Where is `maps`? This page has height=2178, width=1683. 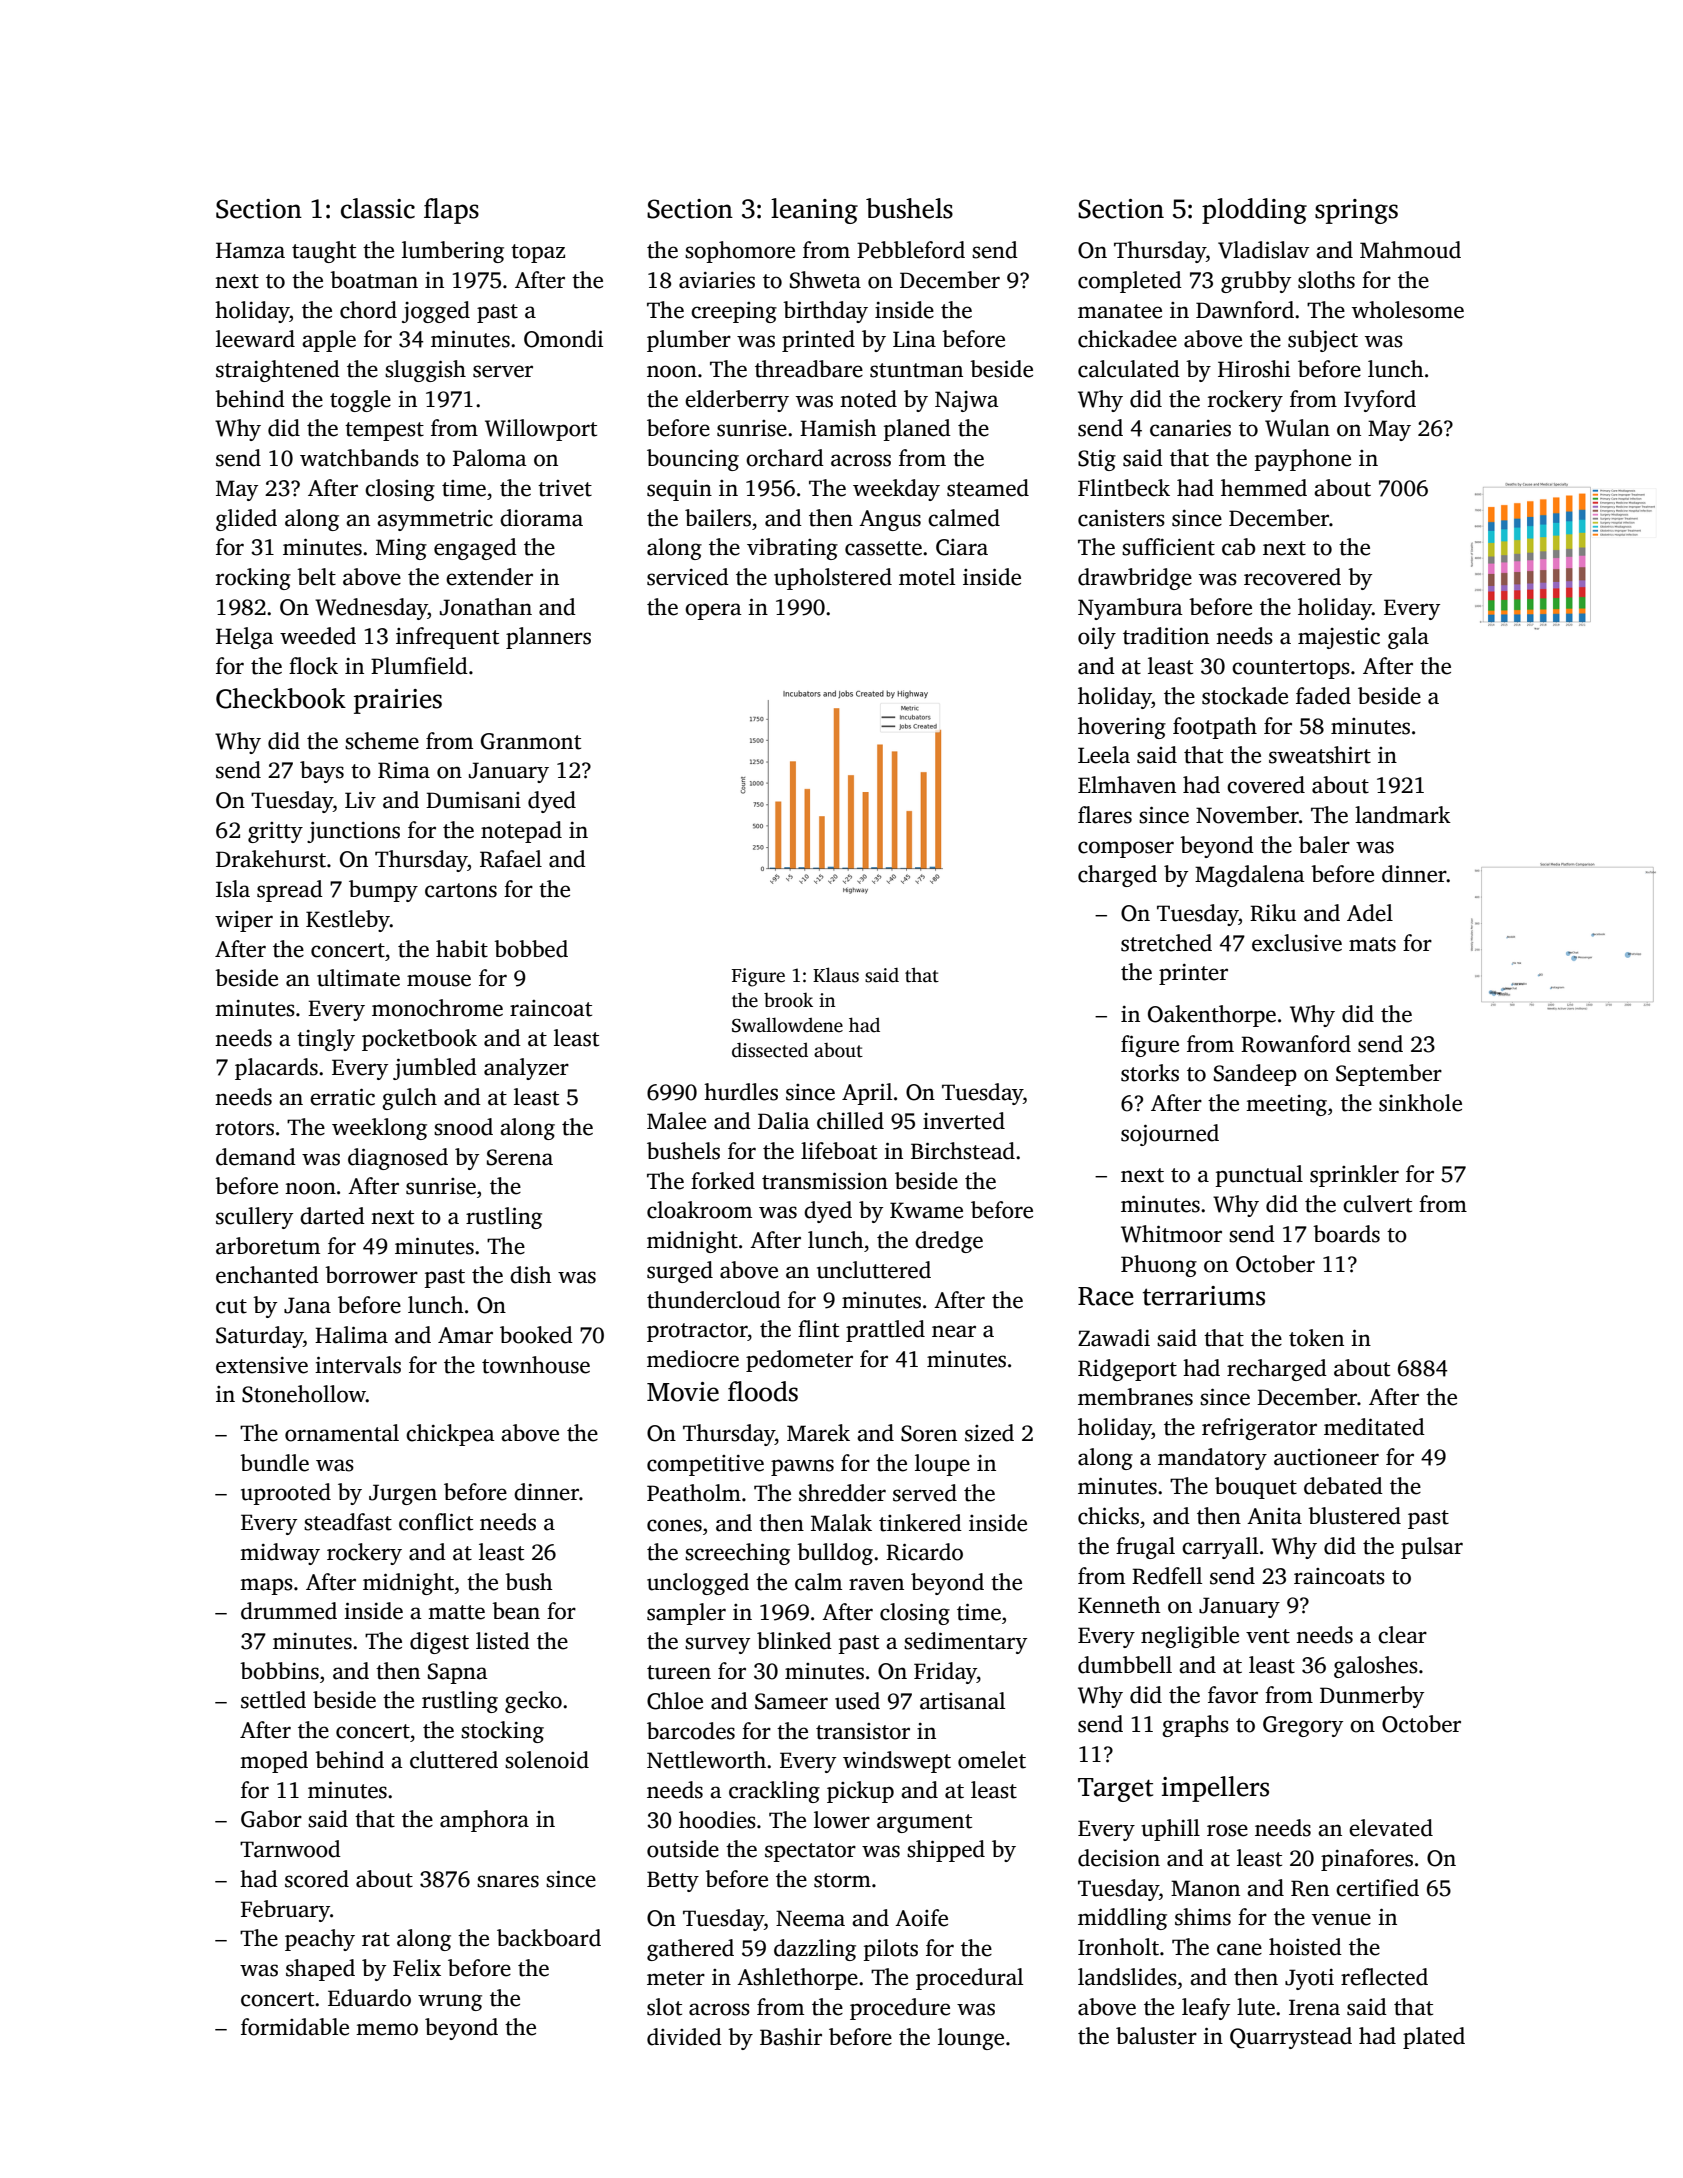
maps is located at coordinates (266, 1586).
